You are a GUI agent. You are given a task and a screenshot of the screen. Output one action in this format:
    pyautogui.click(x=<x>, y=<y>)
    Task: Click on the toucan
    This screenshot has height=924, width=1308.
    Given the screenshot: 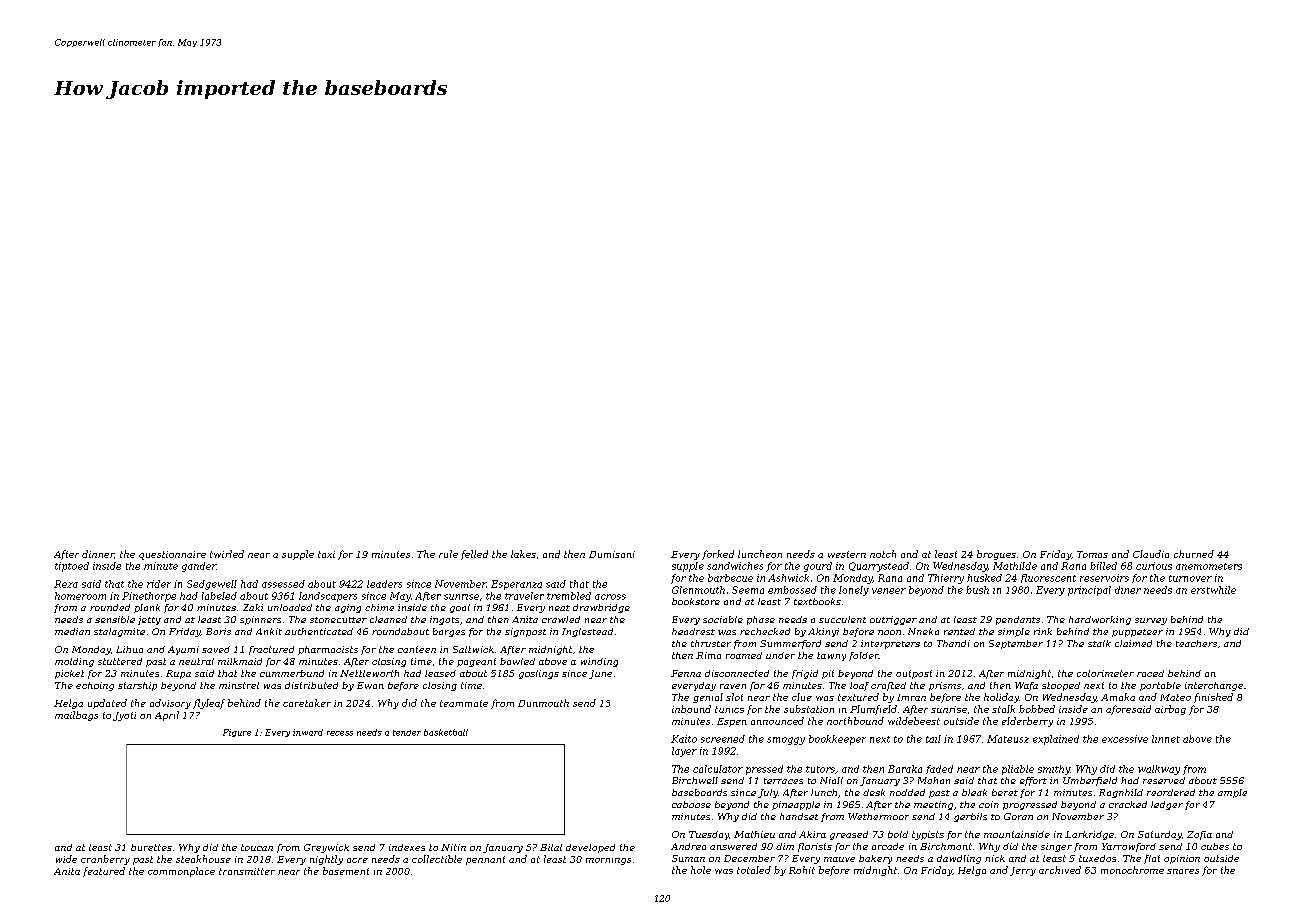 What is the action you would take?
    pyautogui.click(x=257, y=847)
